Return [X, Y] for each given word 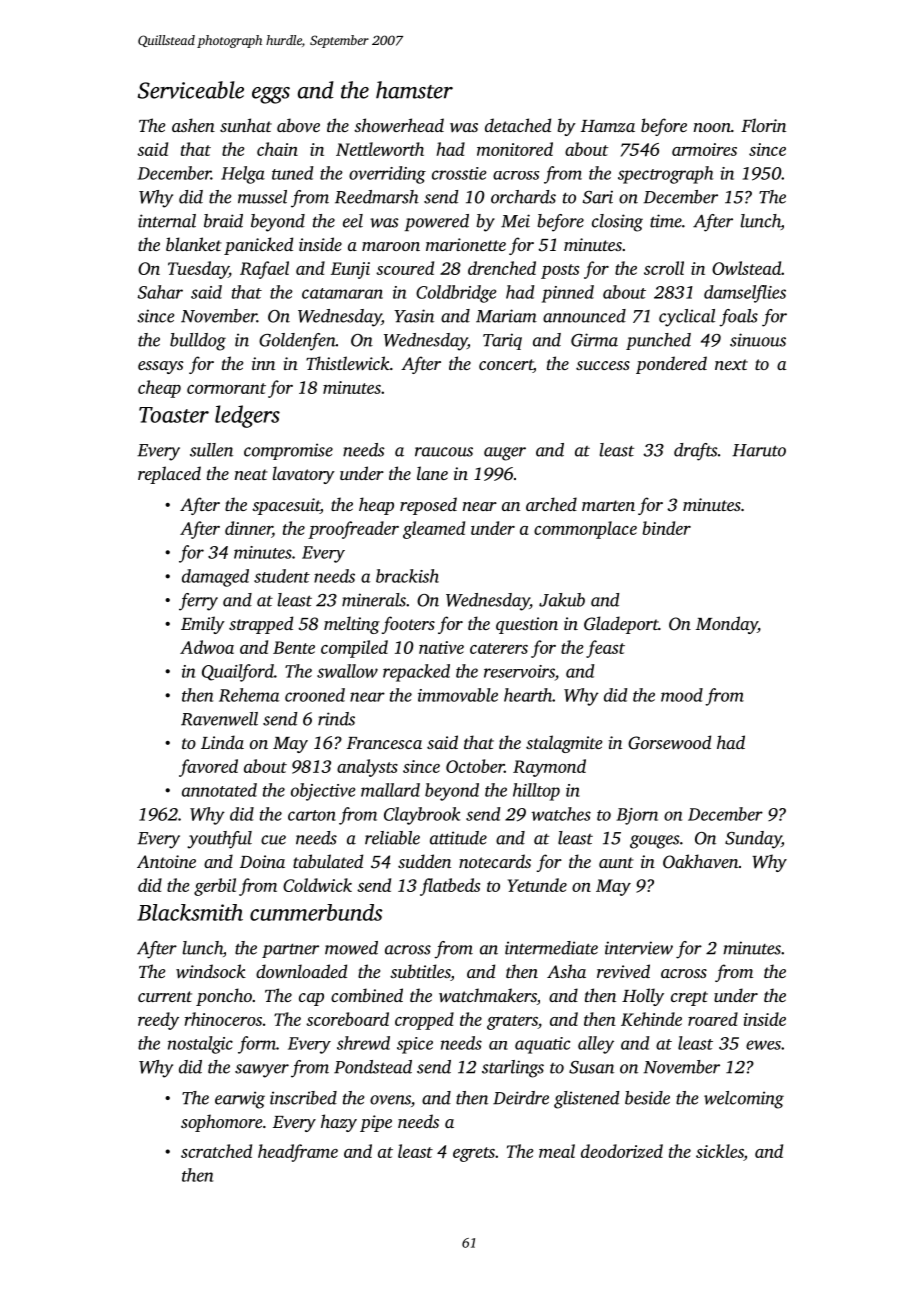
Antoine [166, 861]
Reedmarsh [377, 197]
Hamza [608, 126]
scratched [216, 1151]
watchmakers [488, 996]
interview [639, 948]
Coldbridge [456, 294]
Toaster [174, 415]
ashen [193, 125]
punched [658, 341]
